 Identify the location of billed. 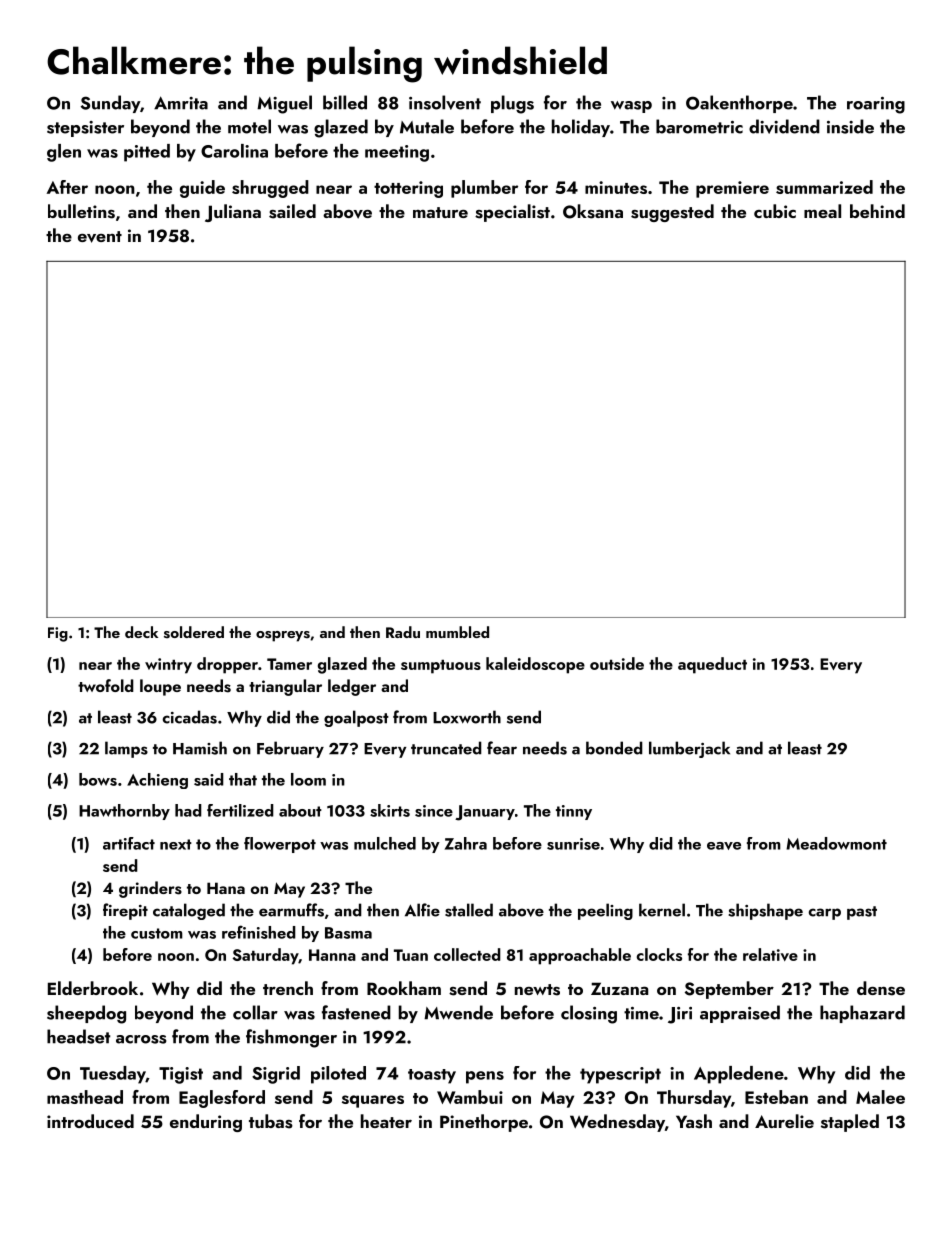
(345, 102).
